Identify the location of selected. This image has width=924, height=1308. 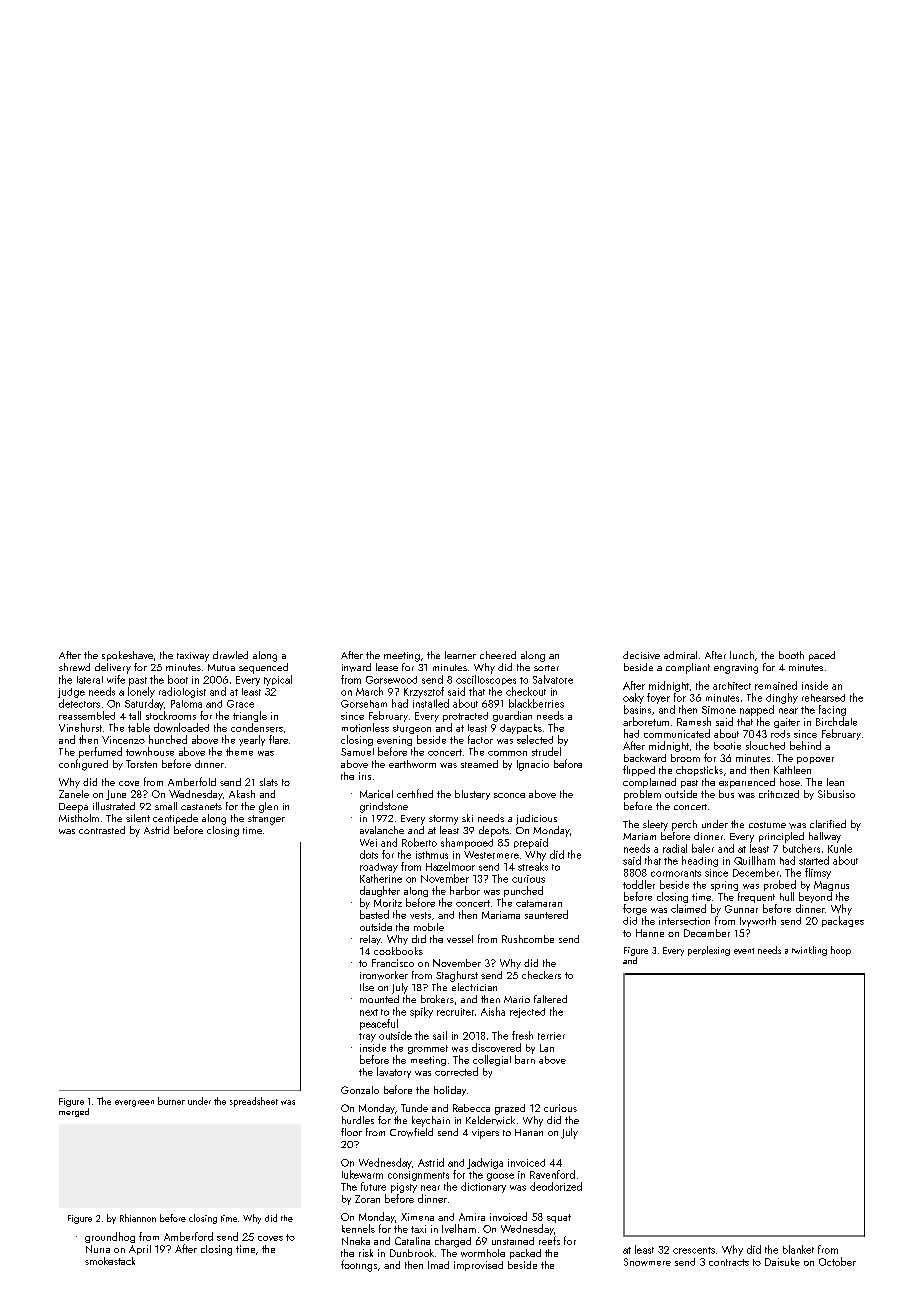
(535, 739).
